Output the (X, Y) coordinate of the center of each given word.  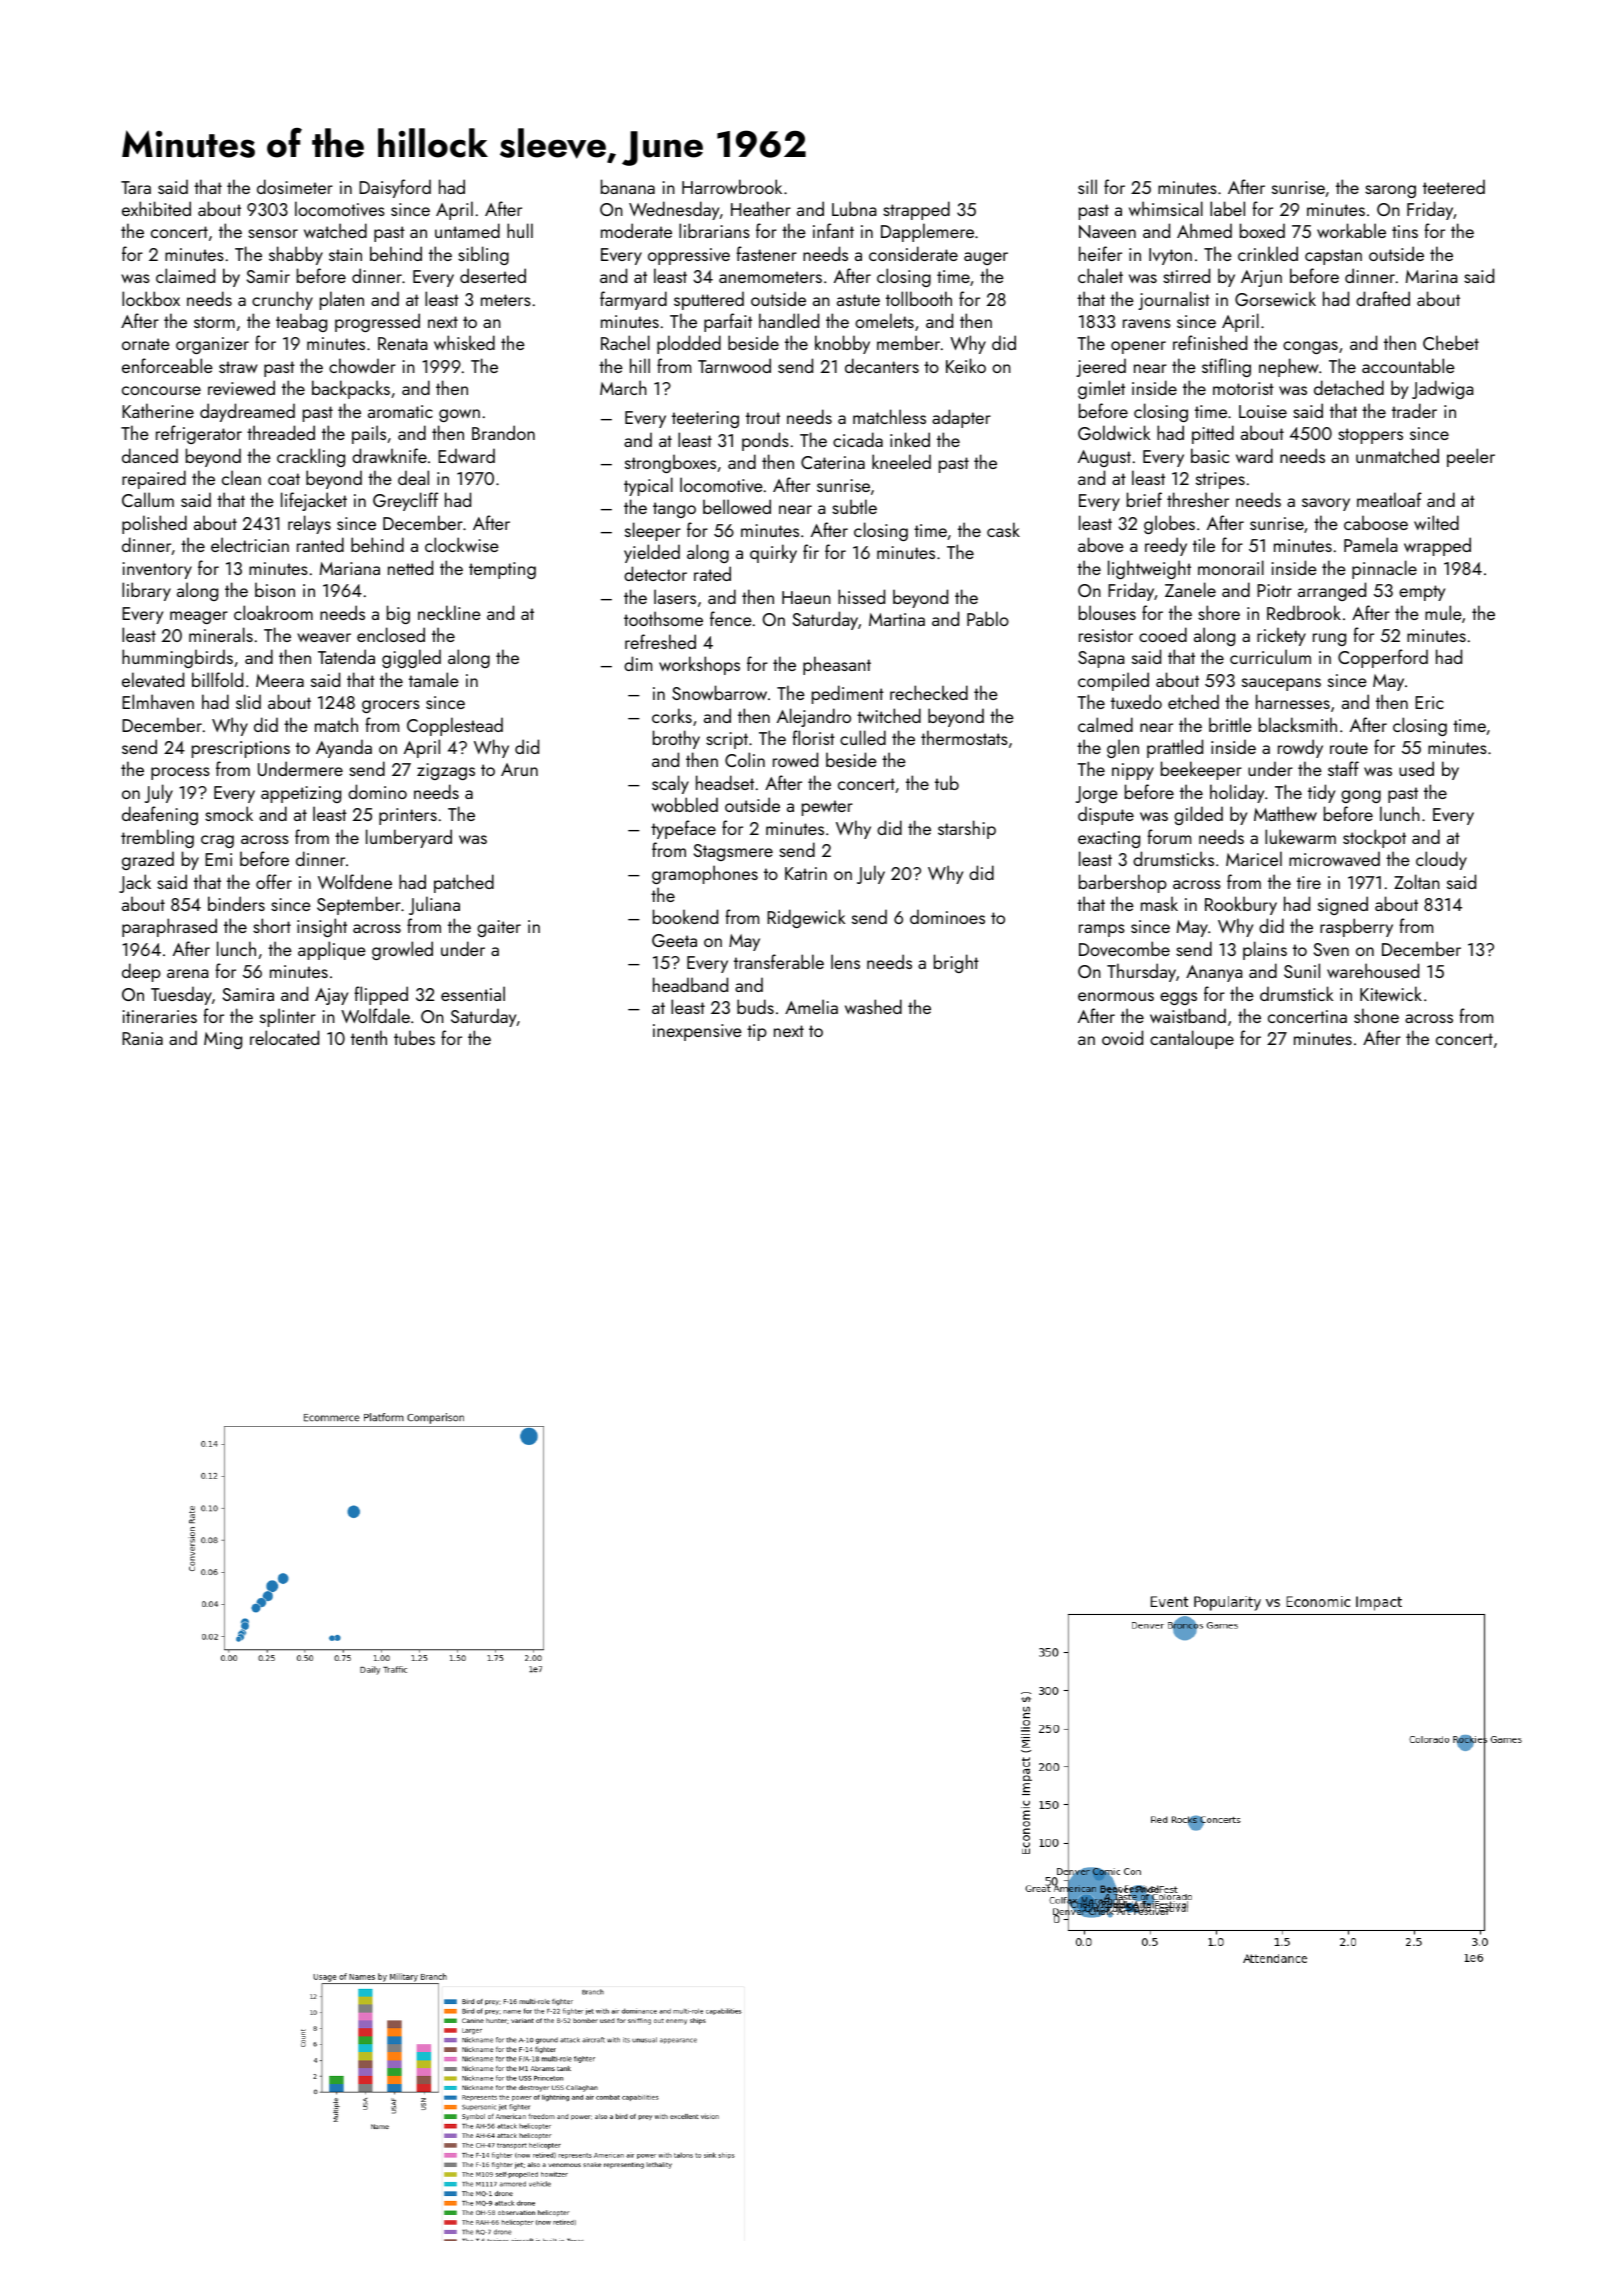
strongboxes (670, 463)
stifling (1226, 367)
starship (967, 829)
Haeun (806, 597)
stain (345, 254)
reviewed (241, 387)
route (1349, 748)
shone (1376, 1015)
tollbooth (919, 298)
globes (1169, 524)
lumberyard (409, 838)
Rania (142, 1038)
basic (1210, 455)
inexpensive (697, 1032)
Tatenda (346, 656)
